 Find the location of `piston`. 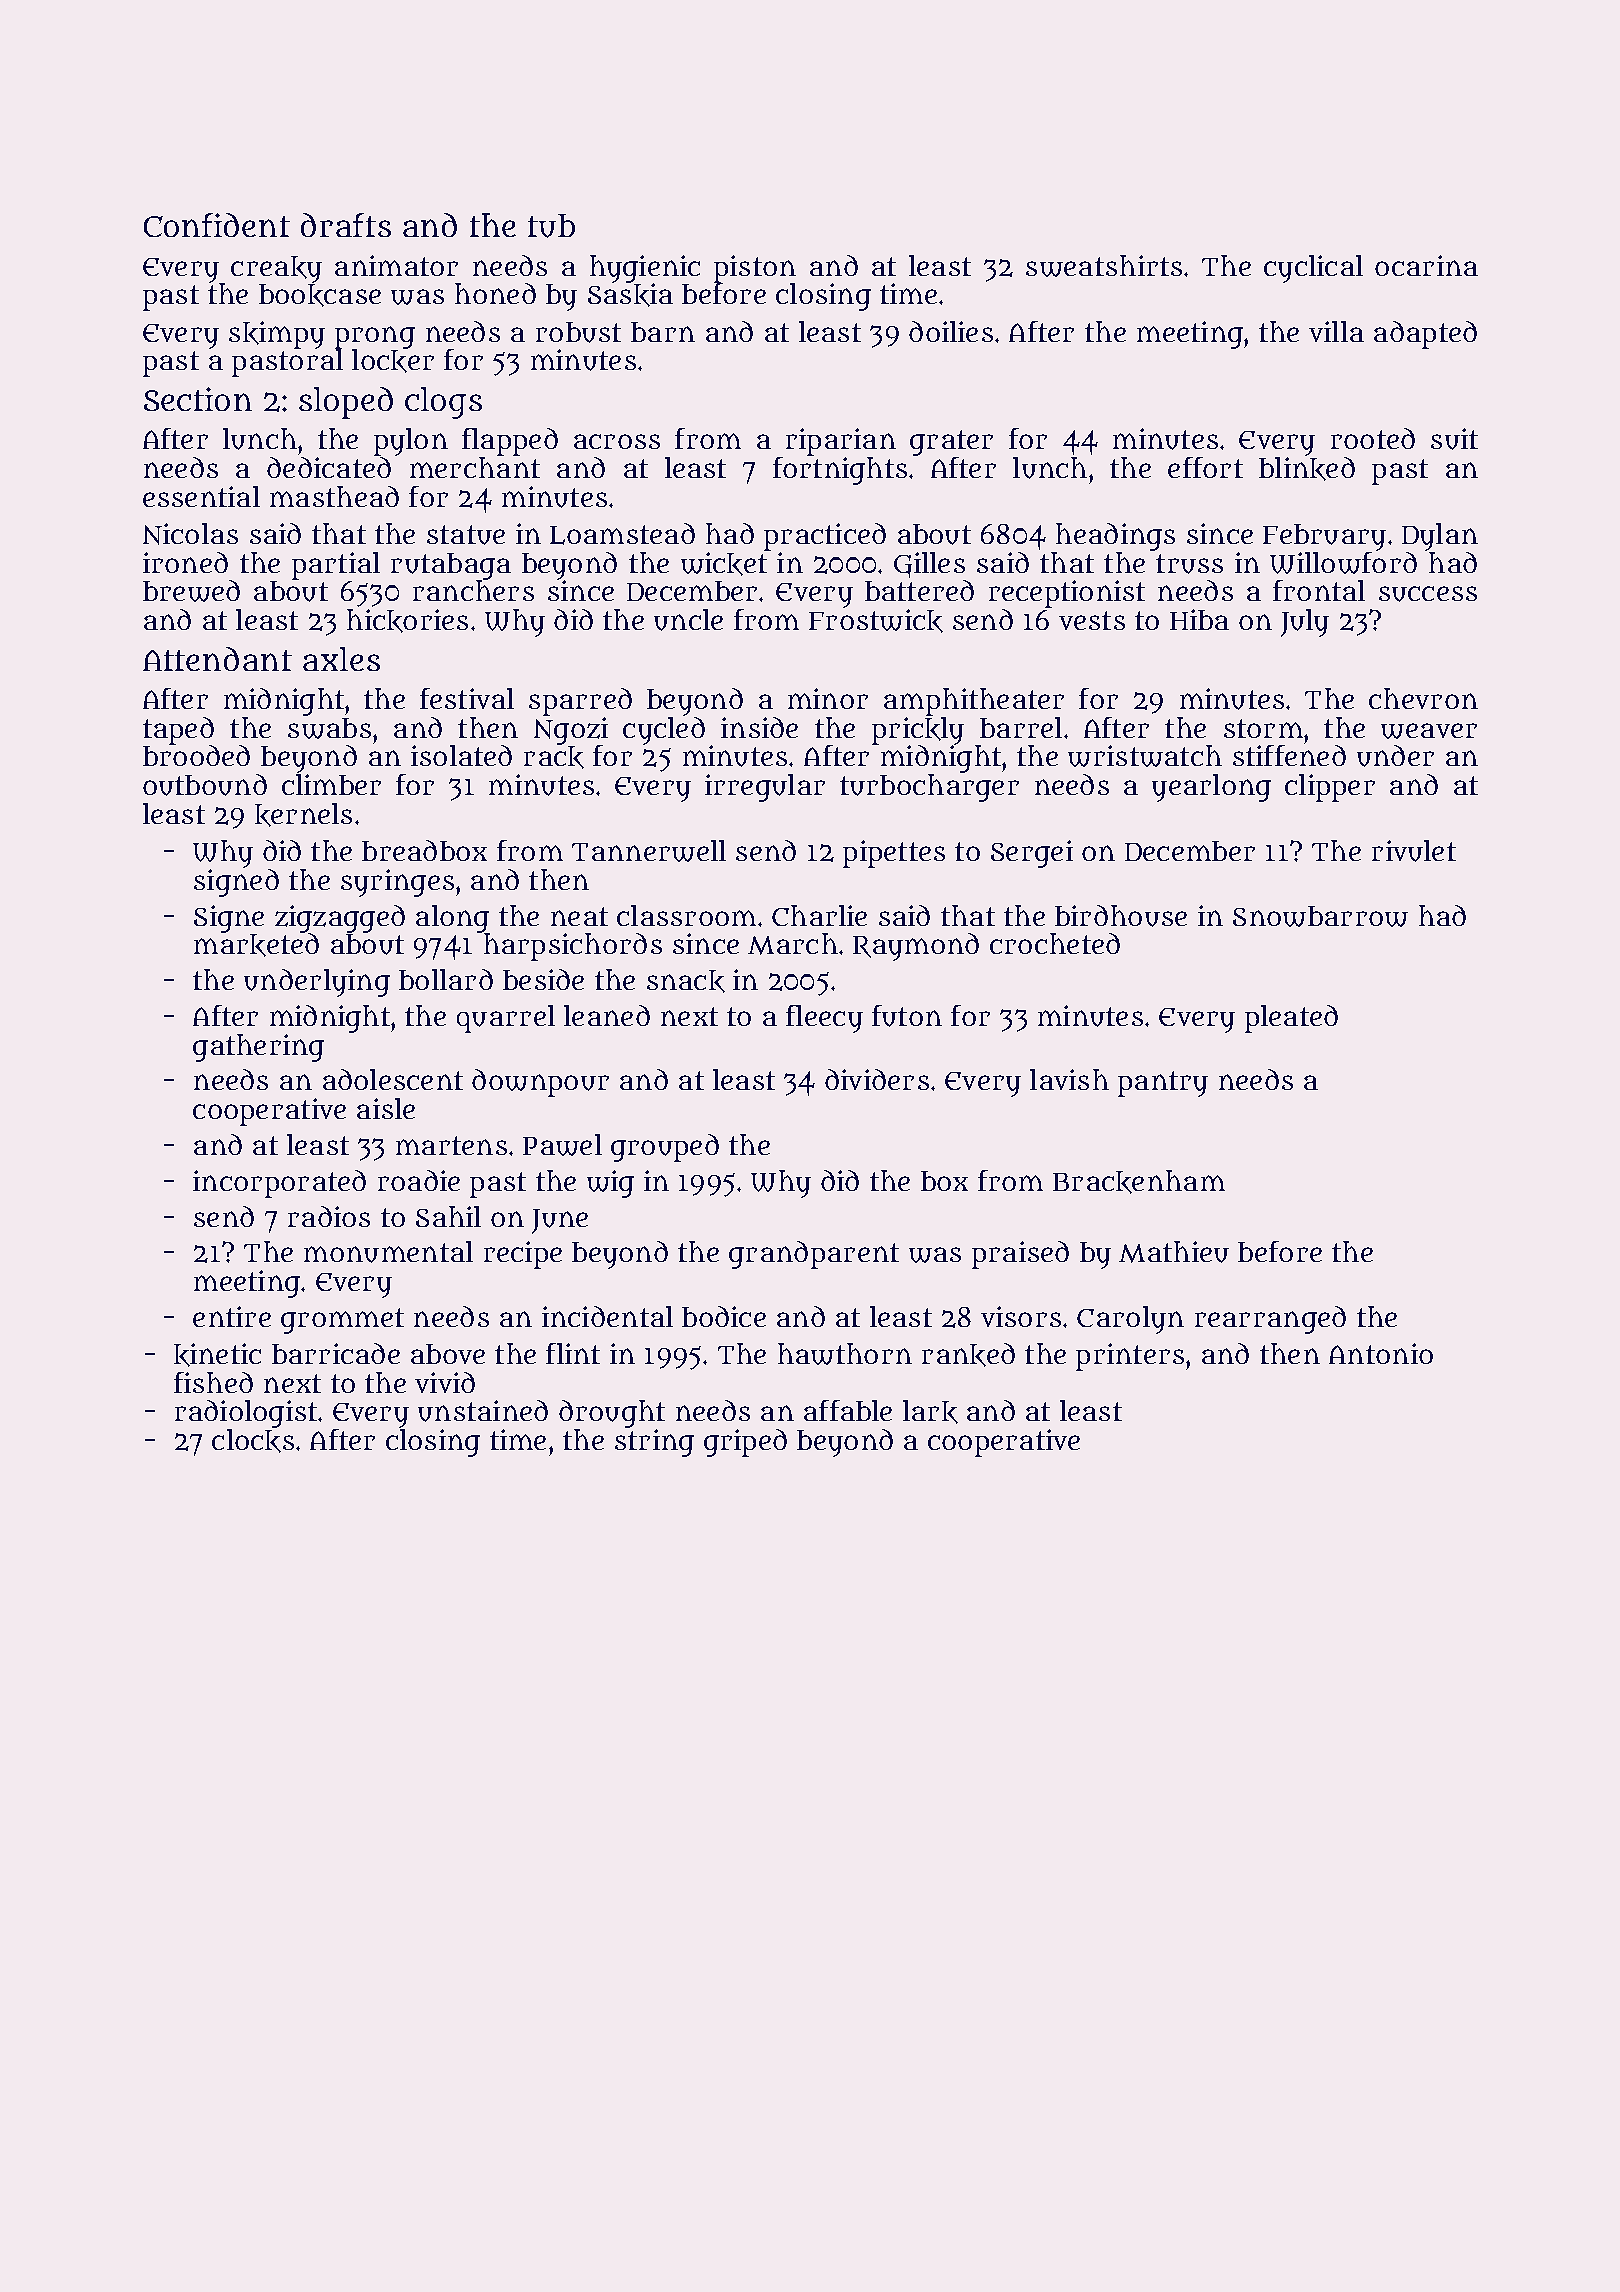

piston is located at coordinates (755, 269).
